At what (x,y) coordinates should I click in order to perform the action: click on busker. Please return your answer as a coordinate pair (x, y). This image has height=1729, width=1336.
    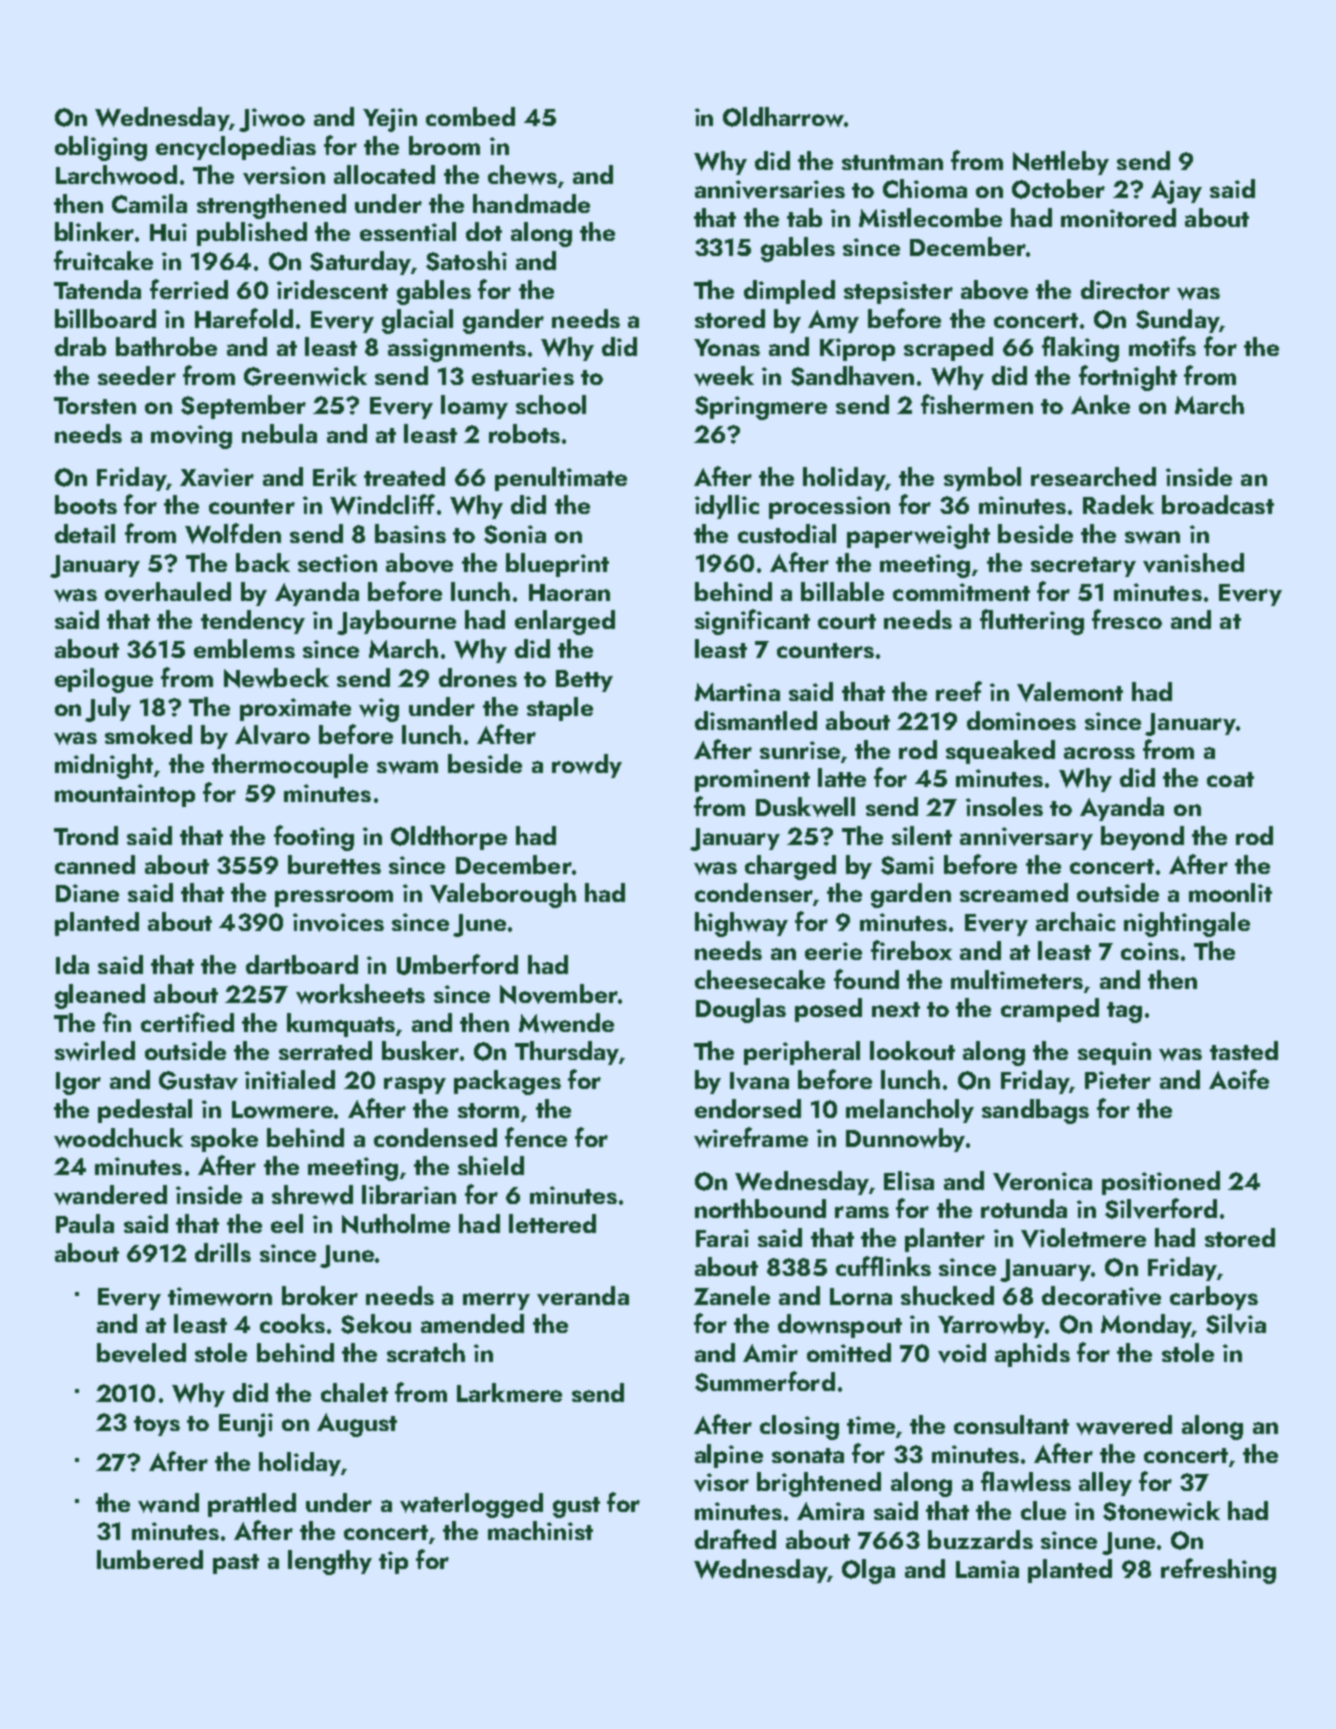
    Looking at the image, I should click on (420, 1050).
